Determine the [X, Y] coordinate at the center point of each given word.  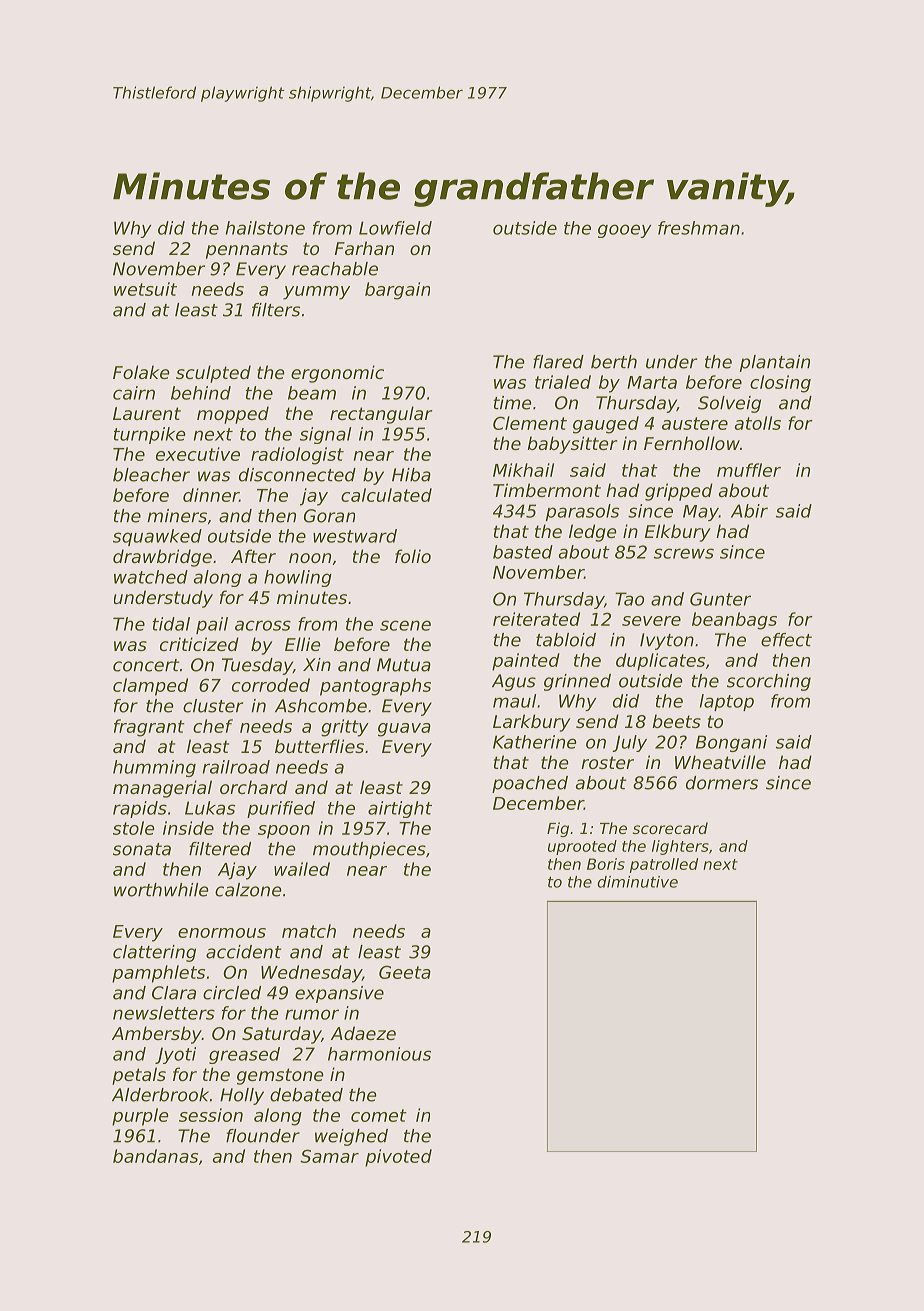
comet [379, 1115]
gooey [624, 231]
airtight [400, 809]
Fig [558, 829]
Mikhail [523, 470]
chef [213, 726]
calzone [248, 890]
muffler [749, 470]
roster [607, 762]
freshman [699, 228]
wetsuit [145, 289]
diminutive [637, 882]
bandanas [155, 1156]
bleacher [151, 475]
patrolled [664, 865]
